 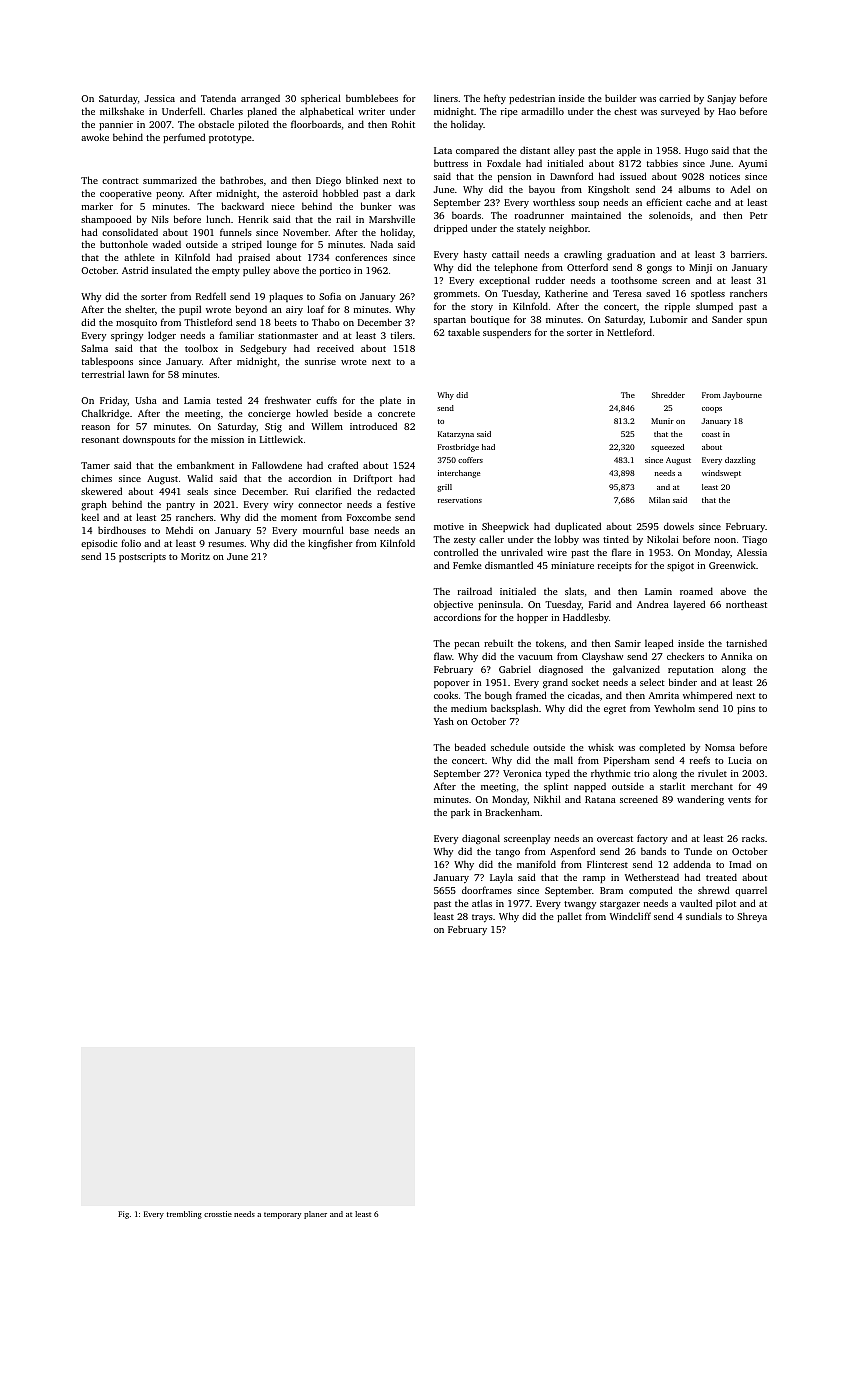 What do you see at coordinates (746, 709) in the page?
I see `pins` at bounding box center [746, 709].
